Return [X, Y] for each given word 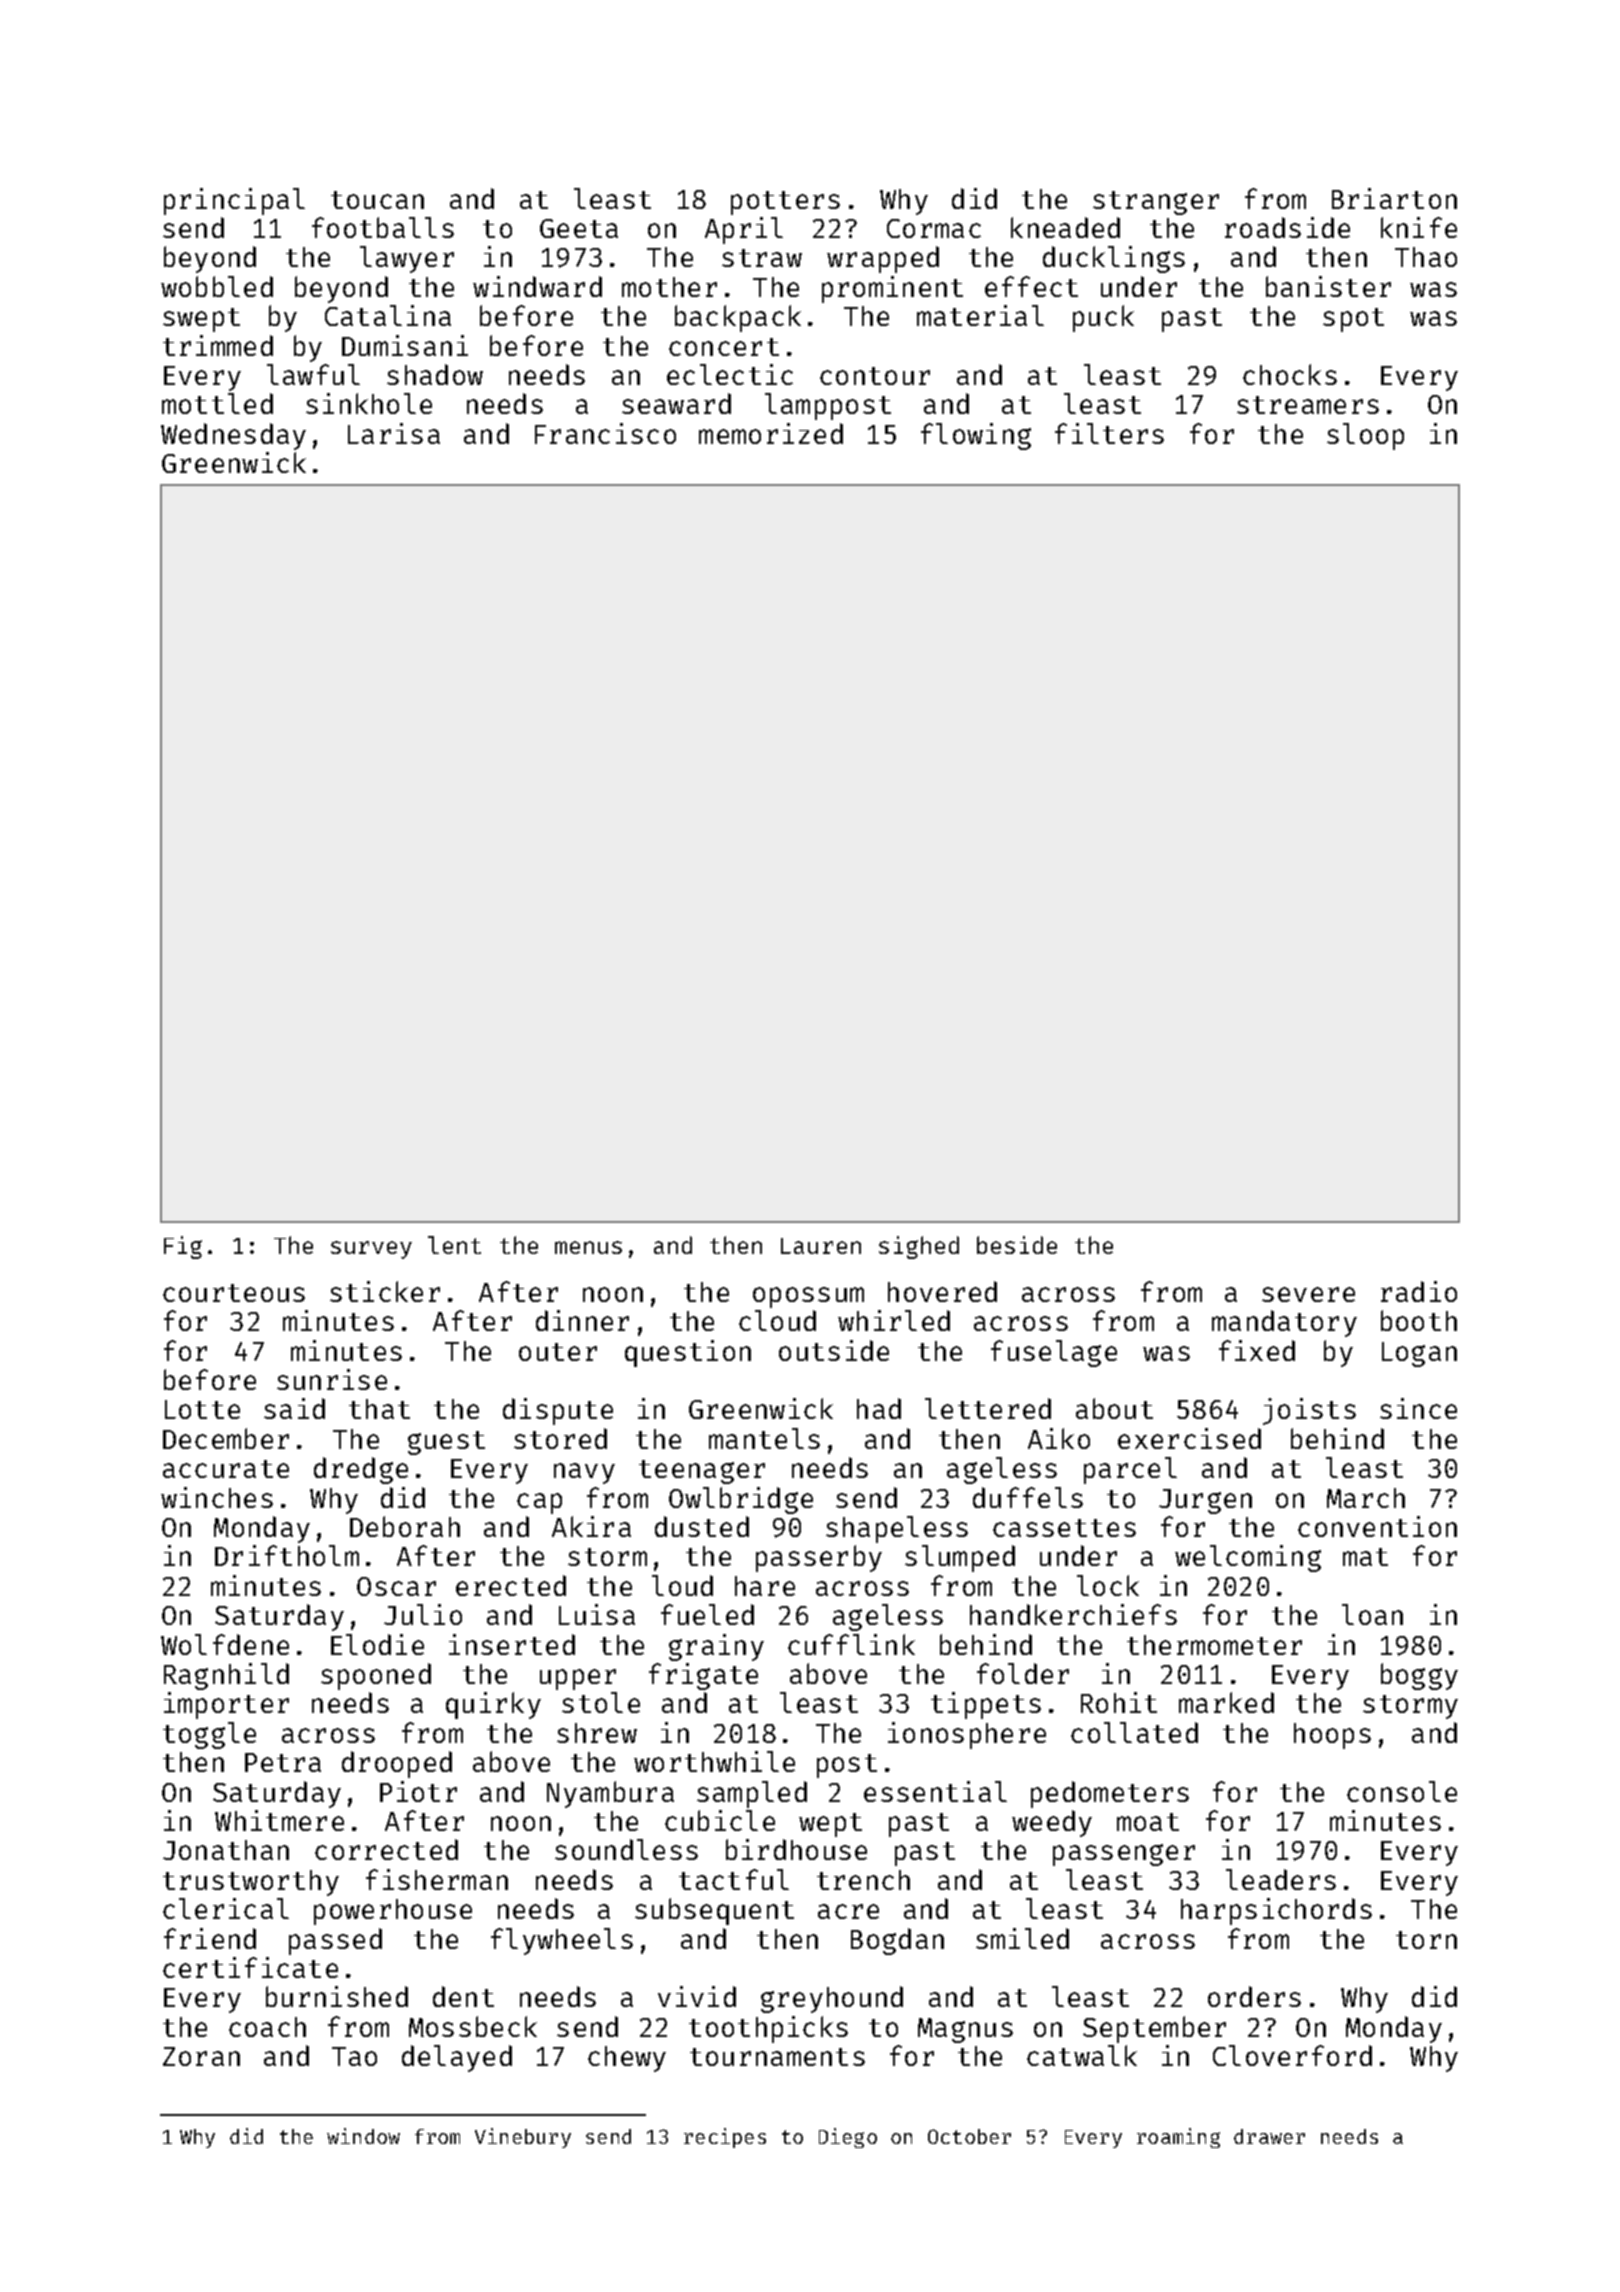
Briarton [1394, 198]
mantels [764, 1438]
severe [1308, 1294]
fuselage [1054, 1353]
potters [785, 203]
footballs [383, 227]
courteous [234, 1293]
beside [1017, 1245]
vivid [697, 1996]
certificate [250, 1967]
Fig [183, 1247]
